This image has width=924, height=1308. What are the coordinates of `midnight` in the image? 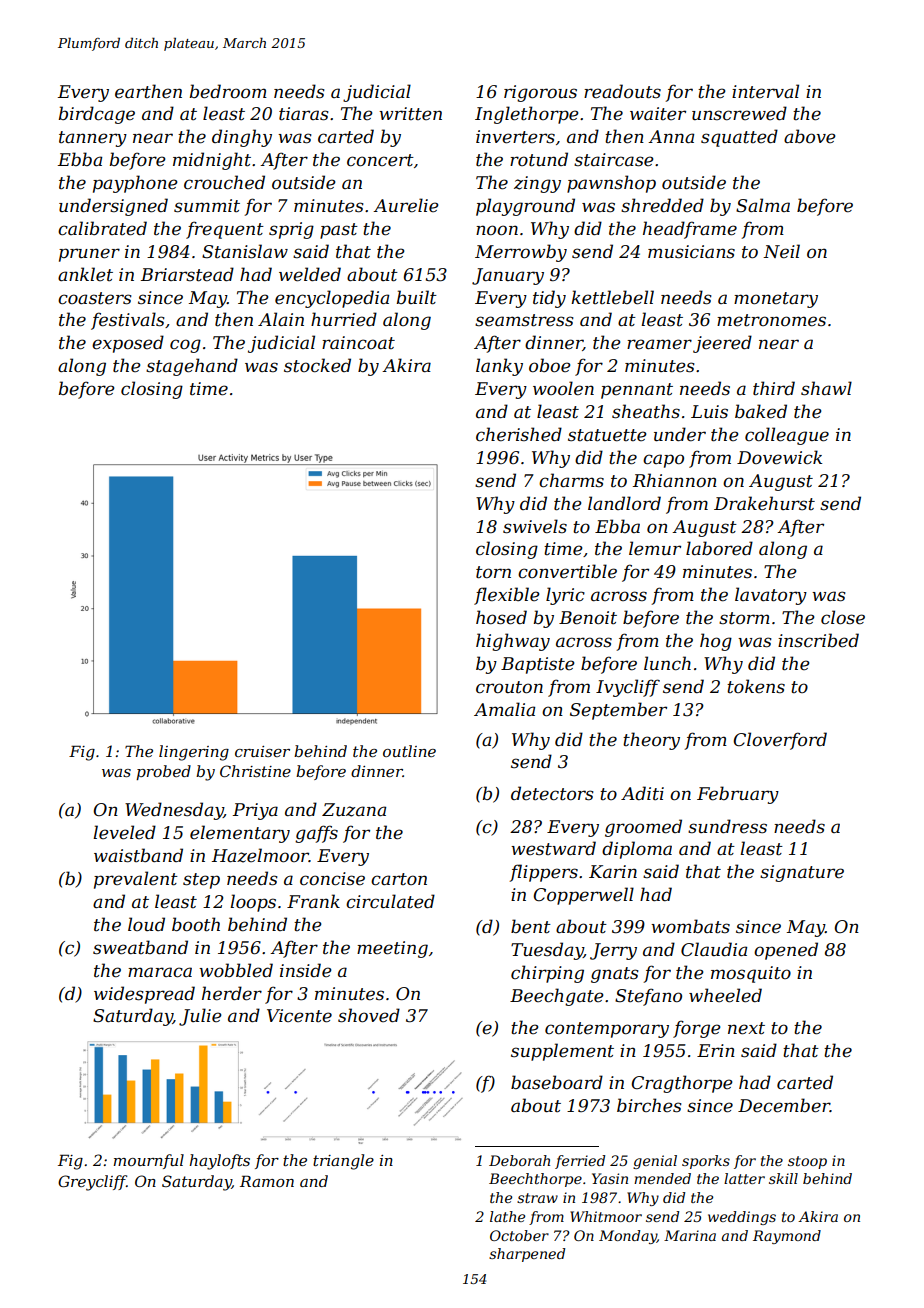 It's located at (212, 161).
